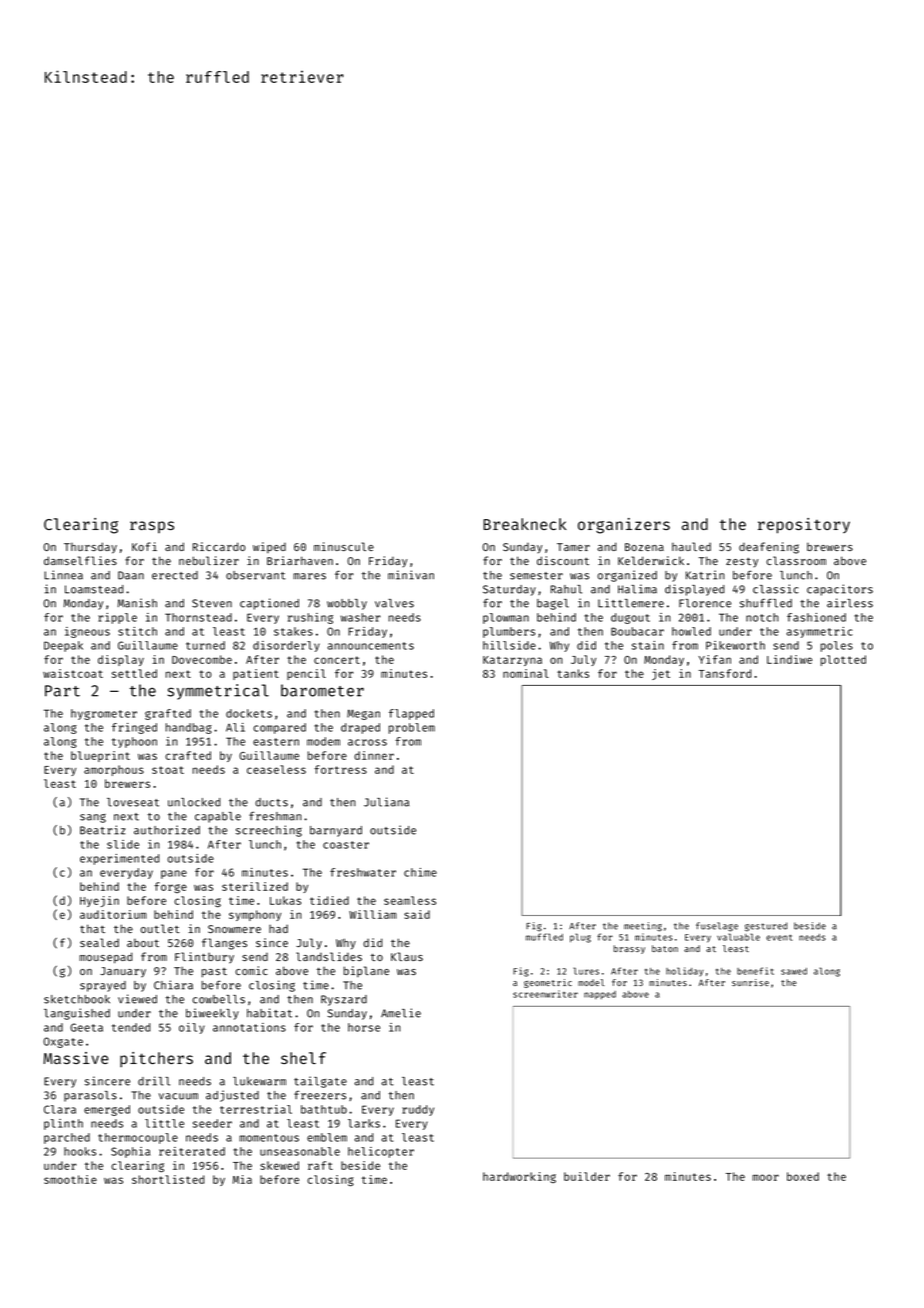 The width and height of the document is (924, 1308). What do you see at coordinates (364, 1027) in the document?
I see `horse` at bounding box center [364, 1027].
